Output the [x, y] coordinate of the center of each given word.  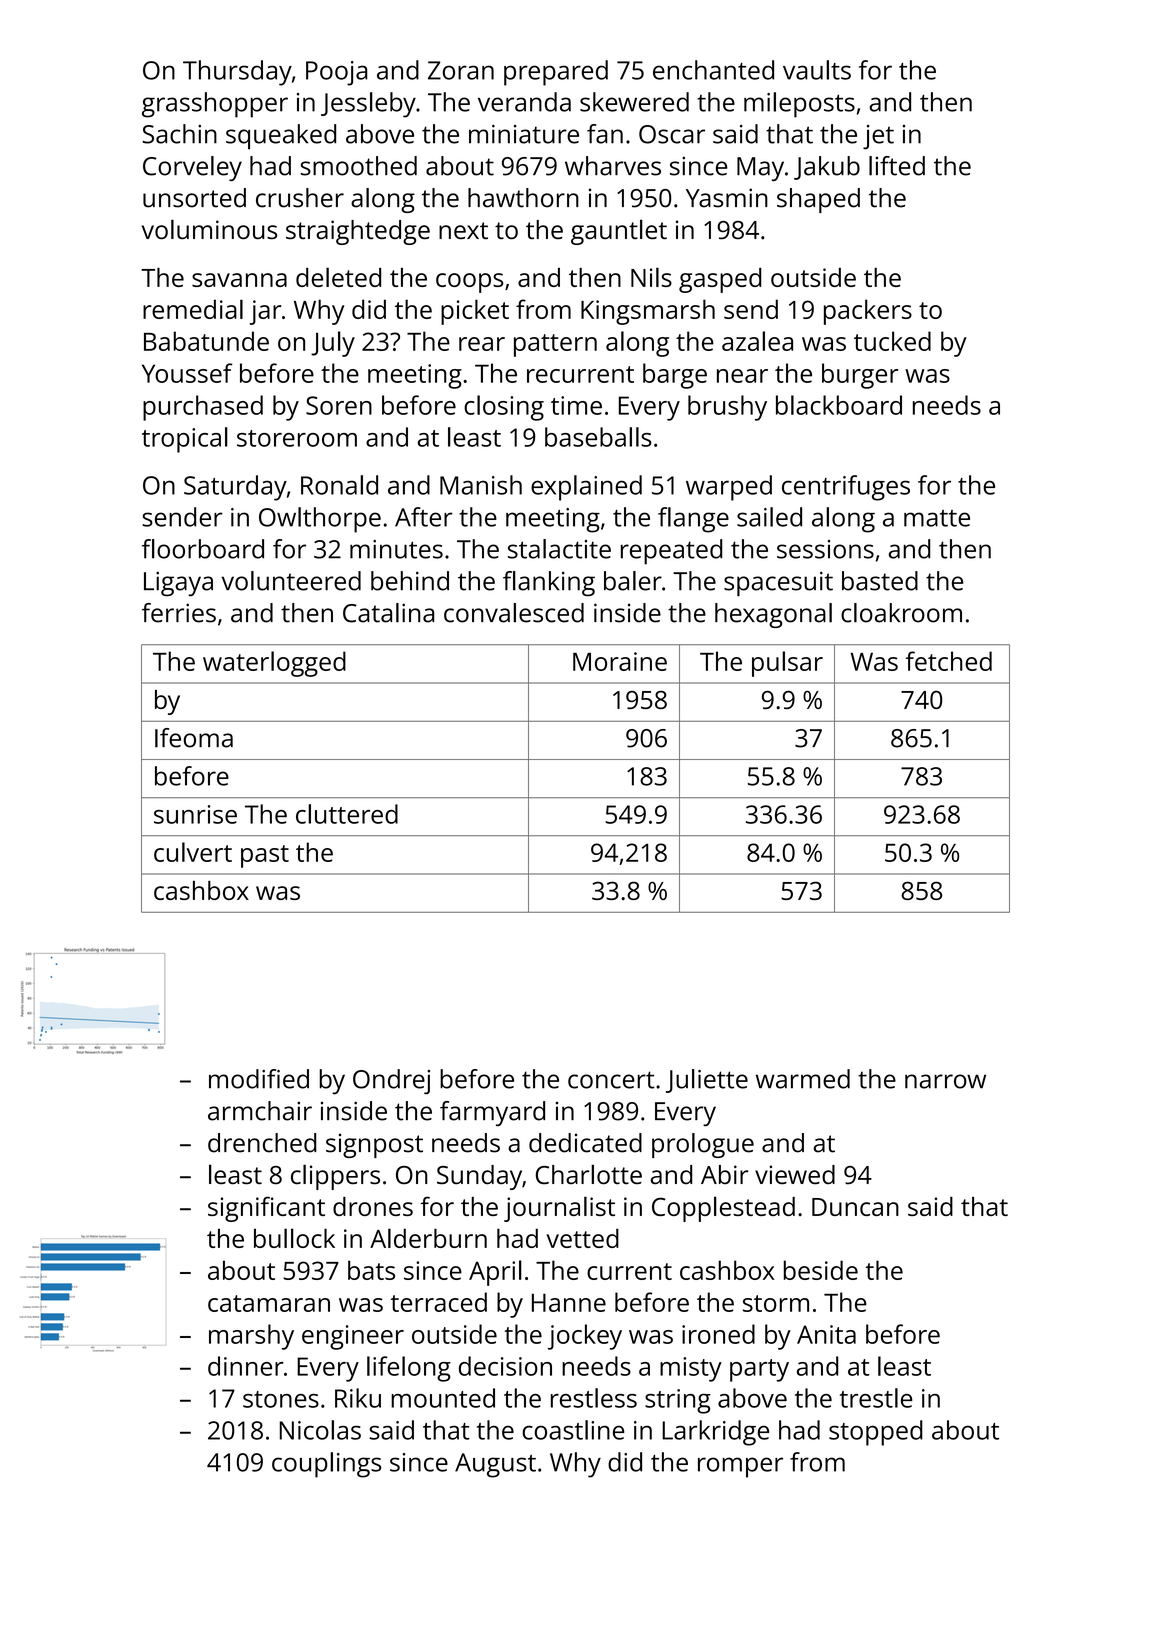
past [265, 856]
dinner [246, 1366]
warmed [803, 1079]
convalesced [514, 613]
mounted [443, 1398]
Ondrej [391, 1082]
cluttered [347, 814]
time [576, 405]
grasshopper [215, 105]
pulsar [787, 664]
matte [937, 518]
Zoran [461, 70]
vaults [817, 70]
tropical [185, 440]
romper [740, 1467]
